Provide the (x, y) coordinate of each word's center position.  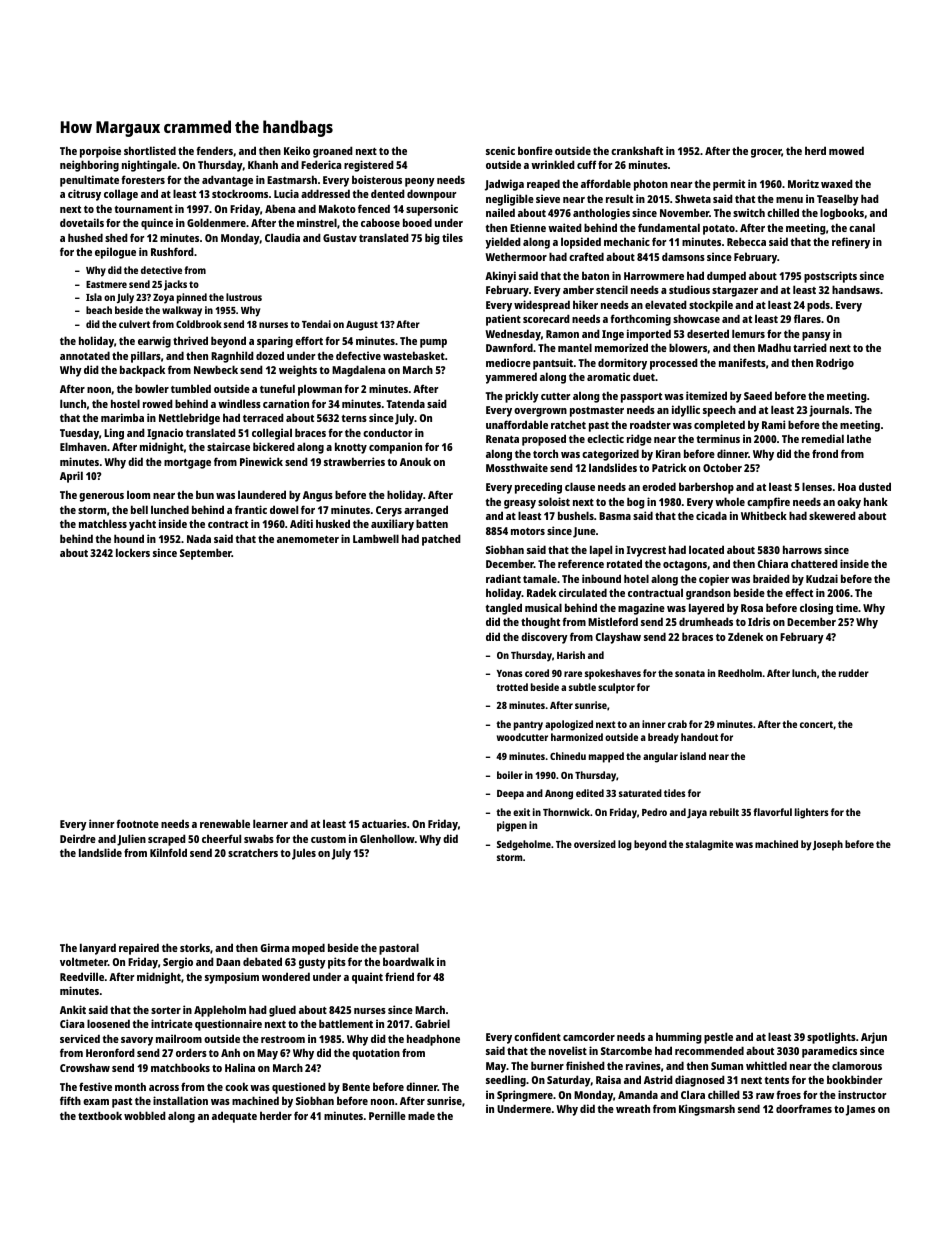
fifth (70, 1100)
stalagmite (709, 845)
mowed (846, 150)
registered (369, 166)
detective (161, 270)
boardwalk (408, 961)
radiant (503, 578)
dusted (875, 486)
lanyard (98, 949)
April (71, 477)
